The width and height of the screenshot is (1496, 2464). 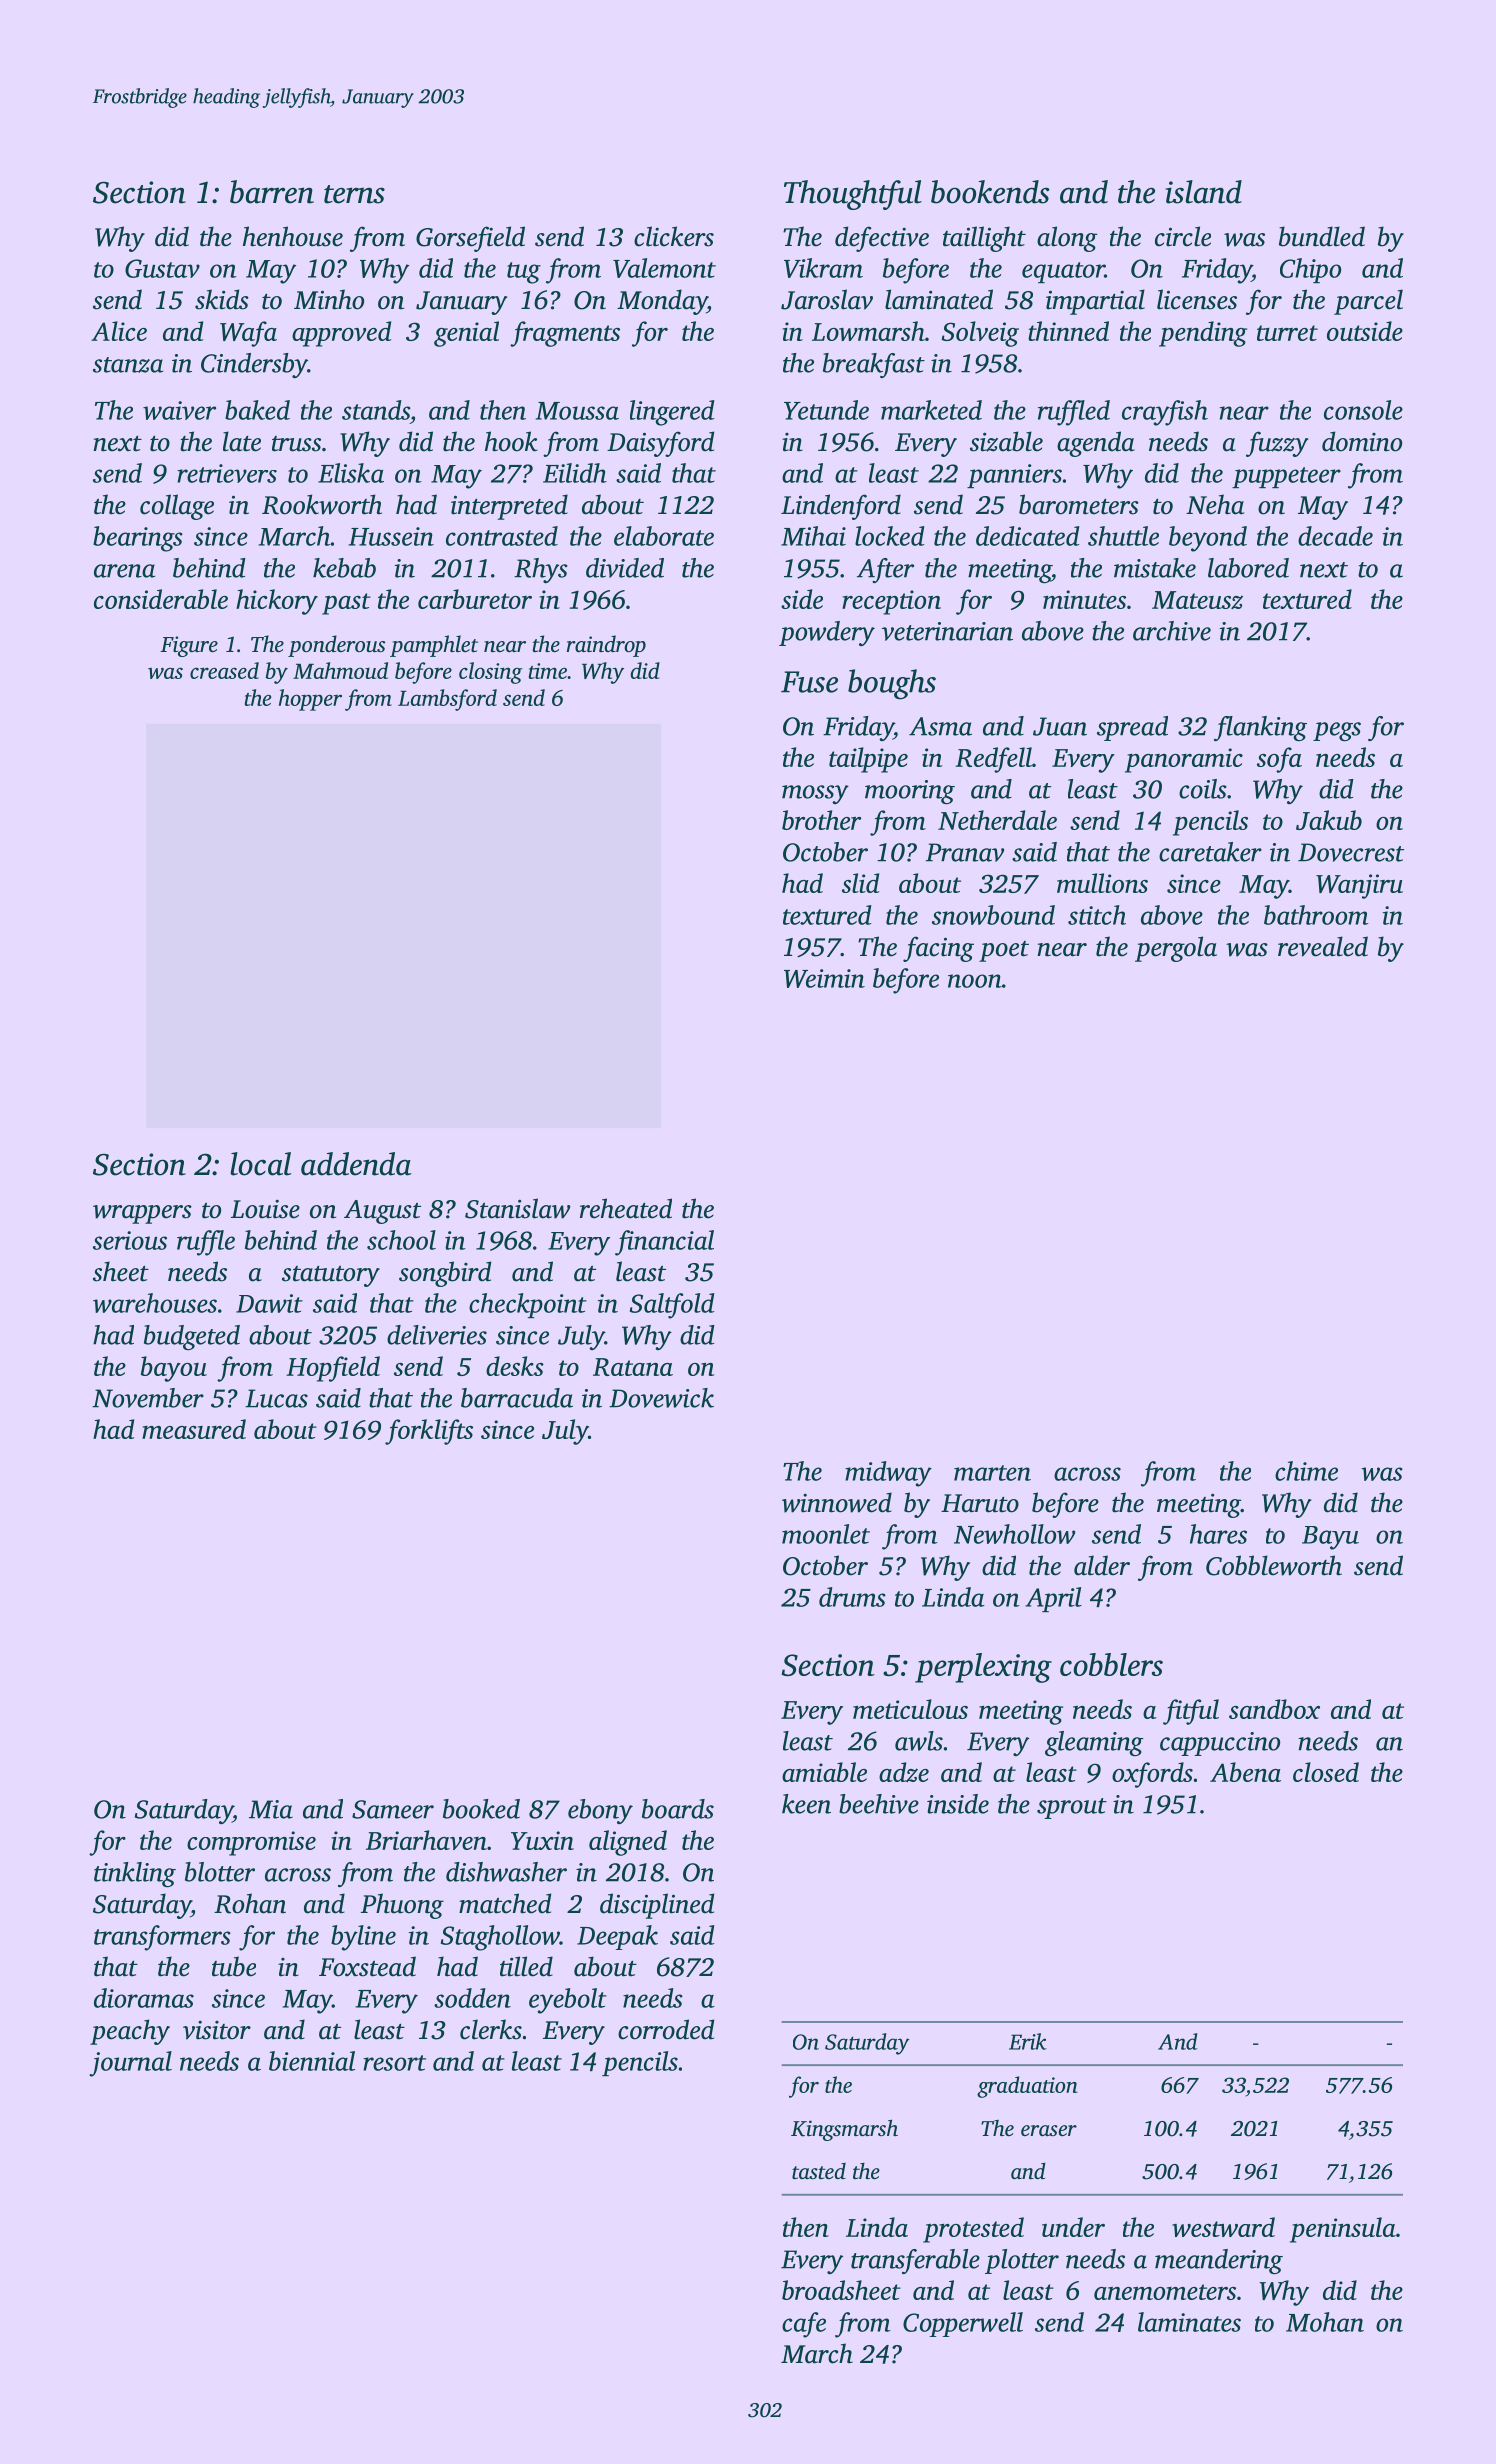 I want to click on boards, so click(x=678, y=1809).
